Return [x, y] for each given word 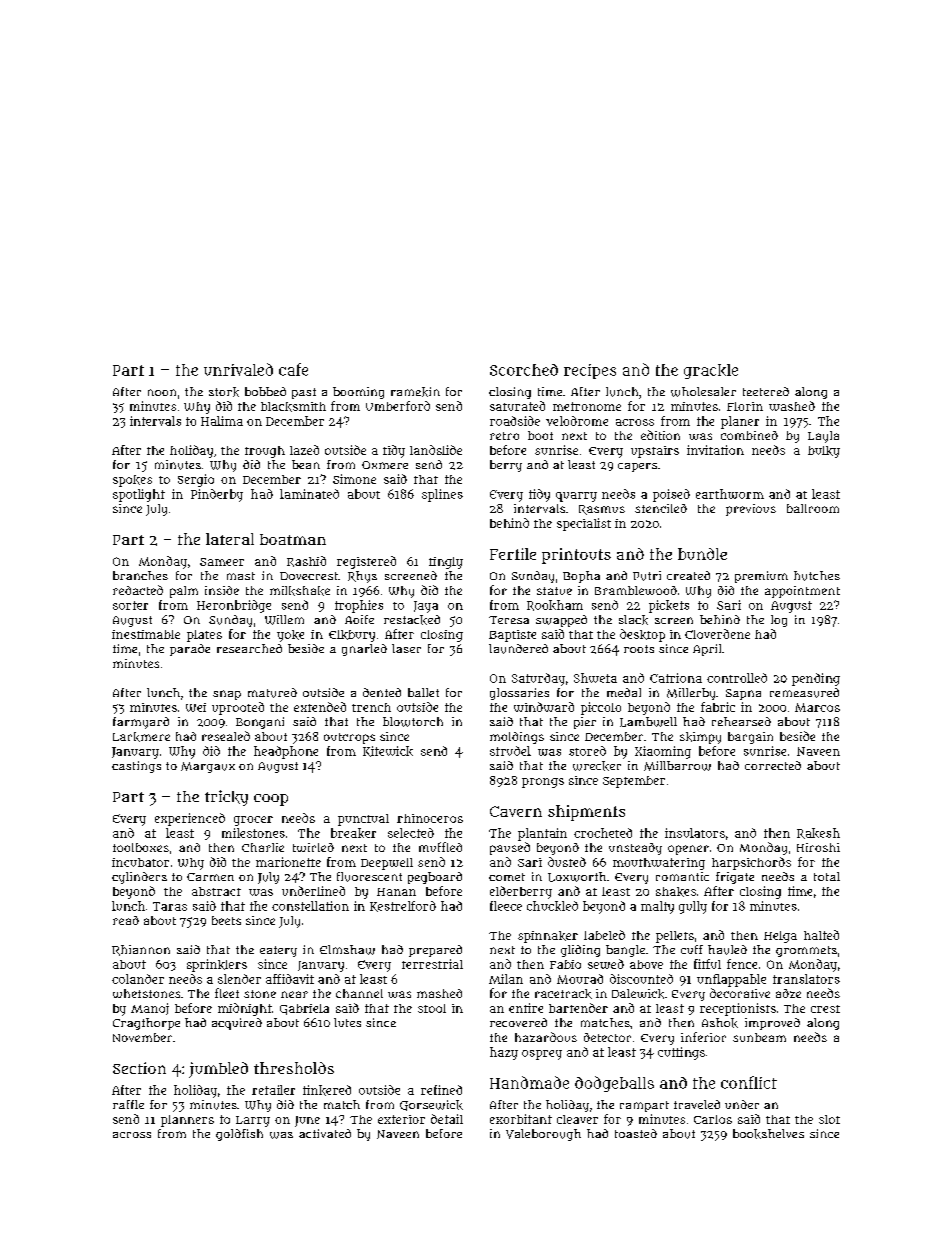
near [294, 994]
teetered [766, 391]
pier [585, 723]
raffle [128, 1104]
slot [829, 1119]
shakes [676, 892]
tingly [446, 563]
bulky [824, 452]
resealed [226, 736]
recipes [590, 371]
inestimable [146, 634]
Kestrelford [403, 906]
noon [162, 392]
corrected [773, 765]
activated [325, 1133]
